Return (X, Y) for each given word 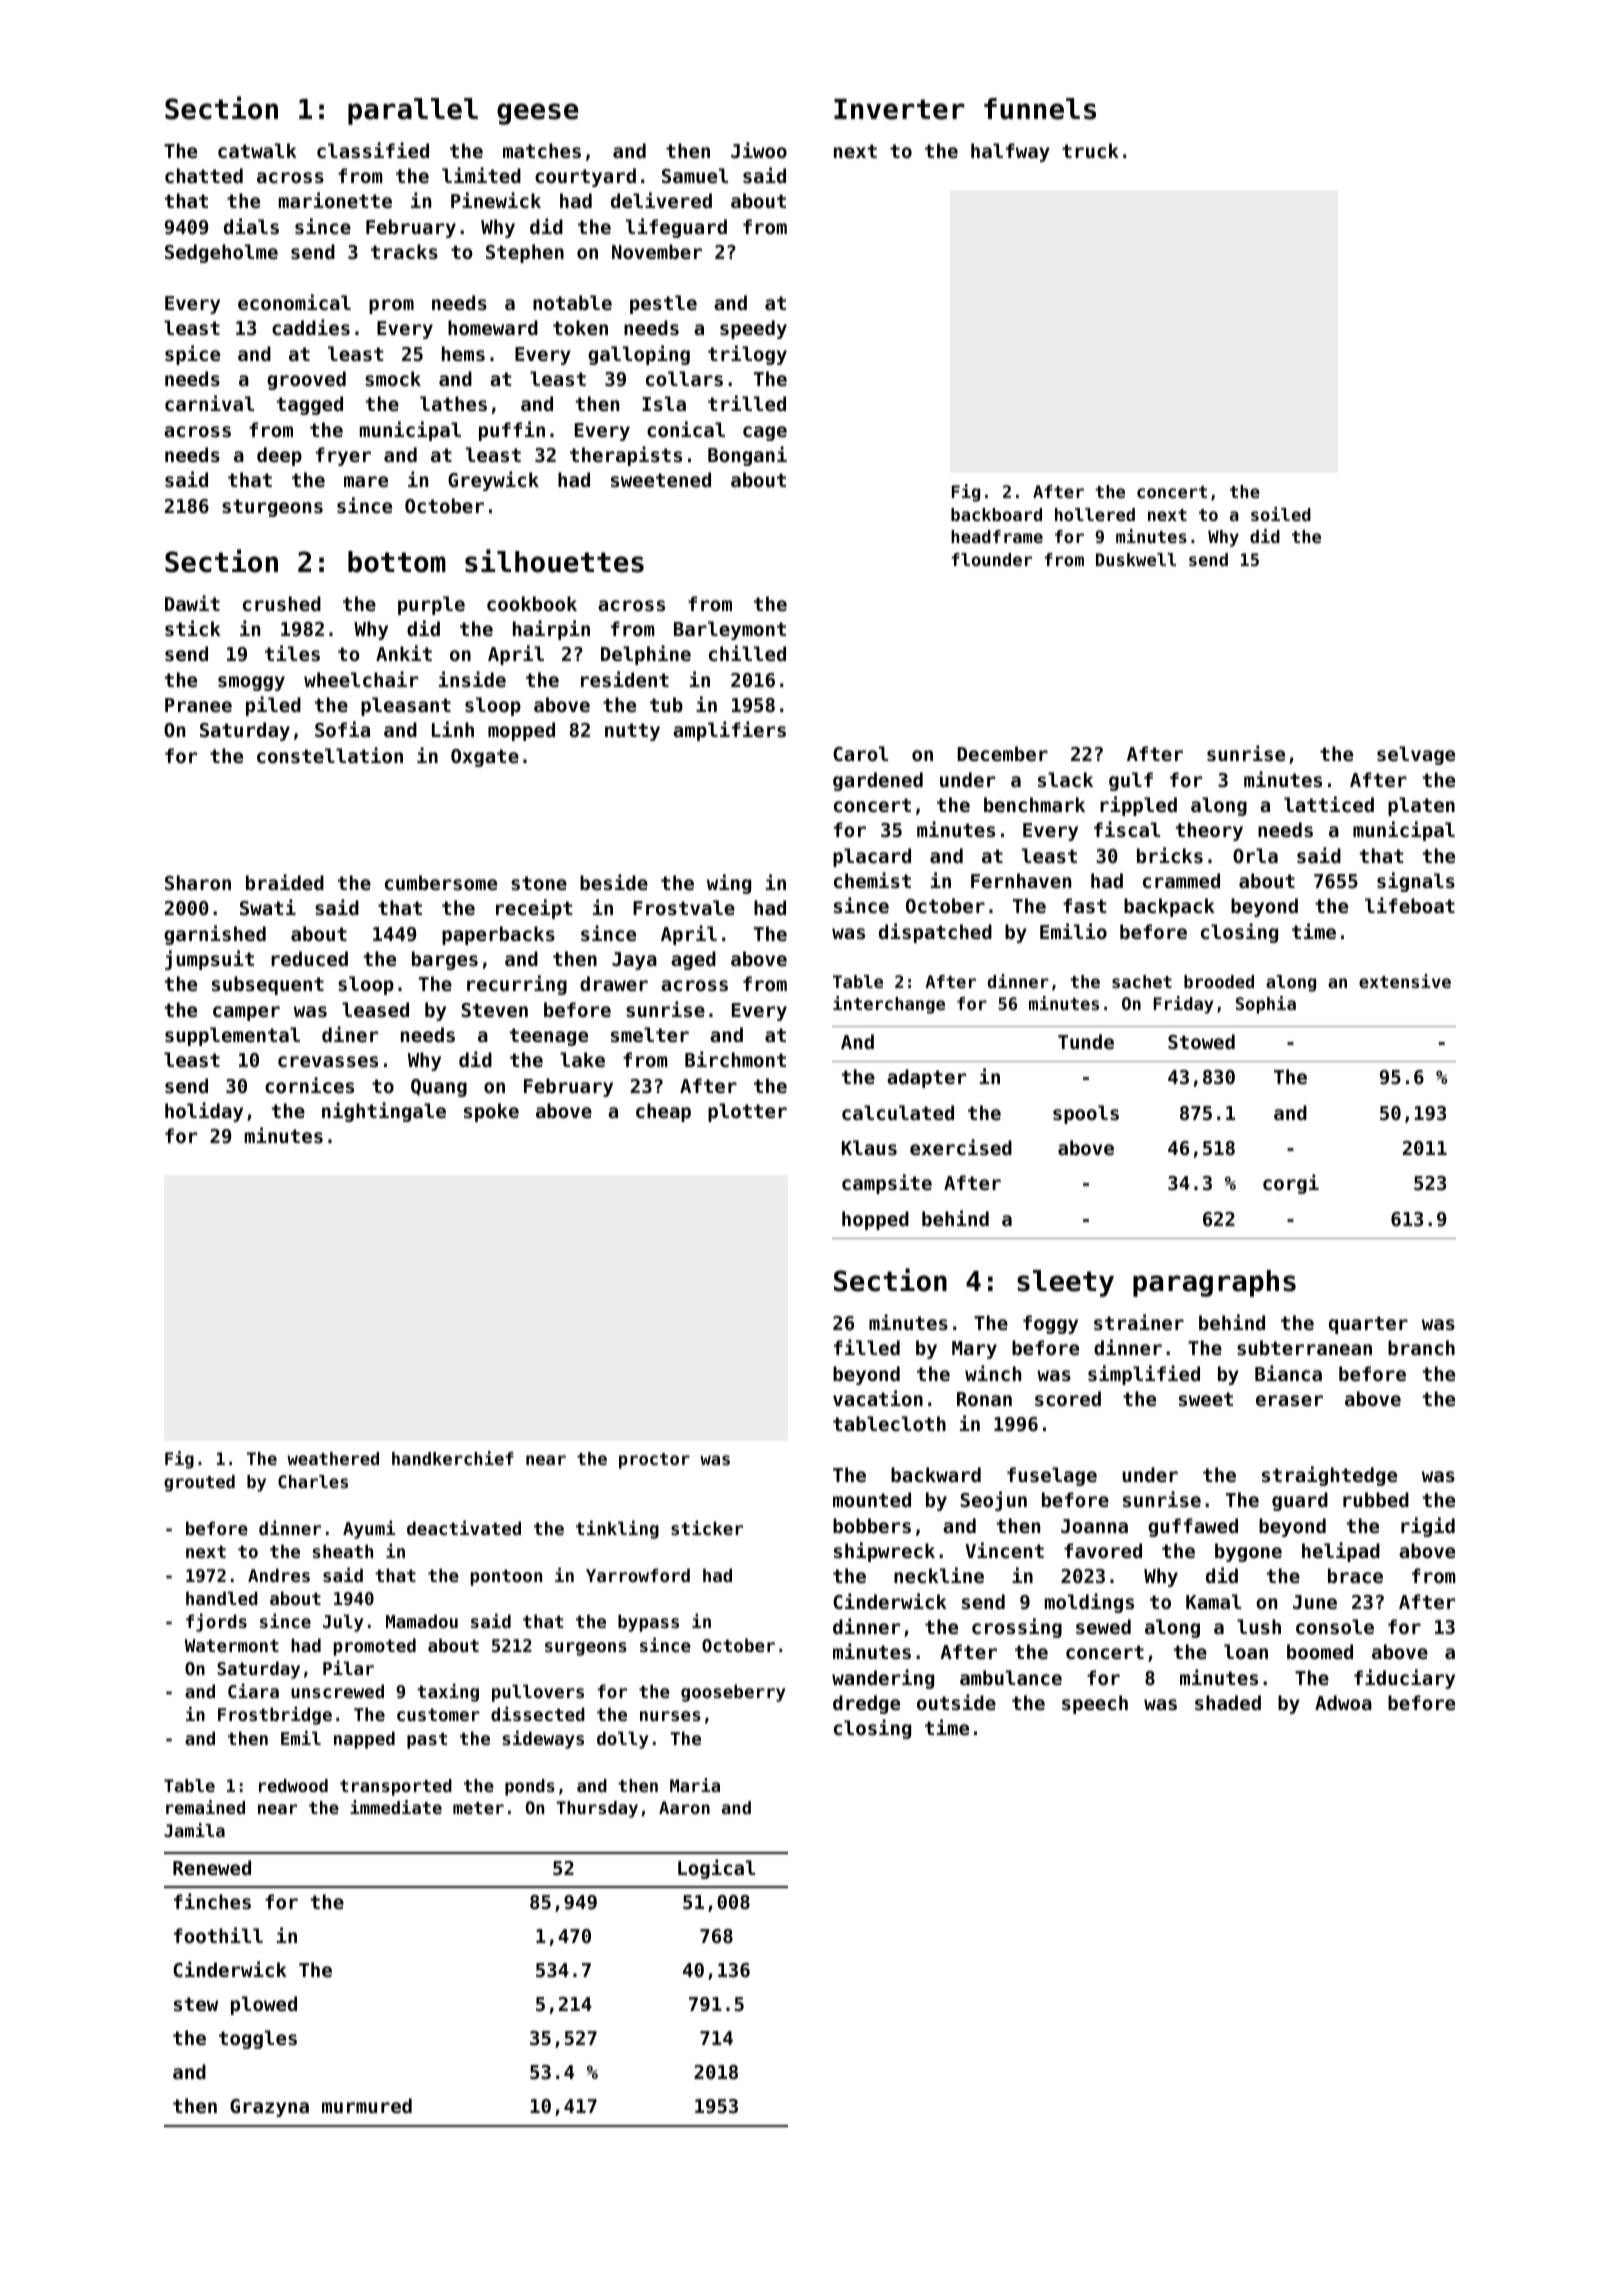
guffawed (1193, 1527)
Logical (716, 1869)
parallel (413, 111)
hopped (875, 1220)
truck (1090, 150)
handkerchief (453, 1458)
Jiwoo (759, 150)
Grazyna (269, 2108)
